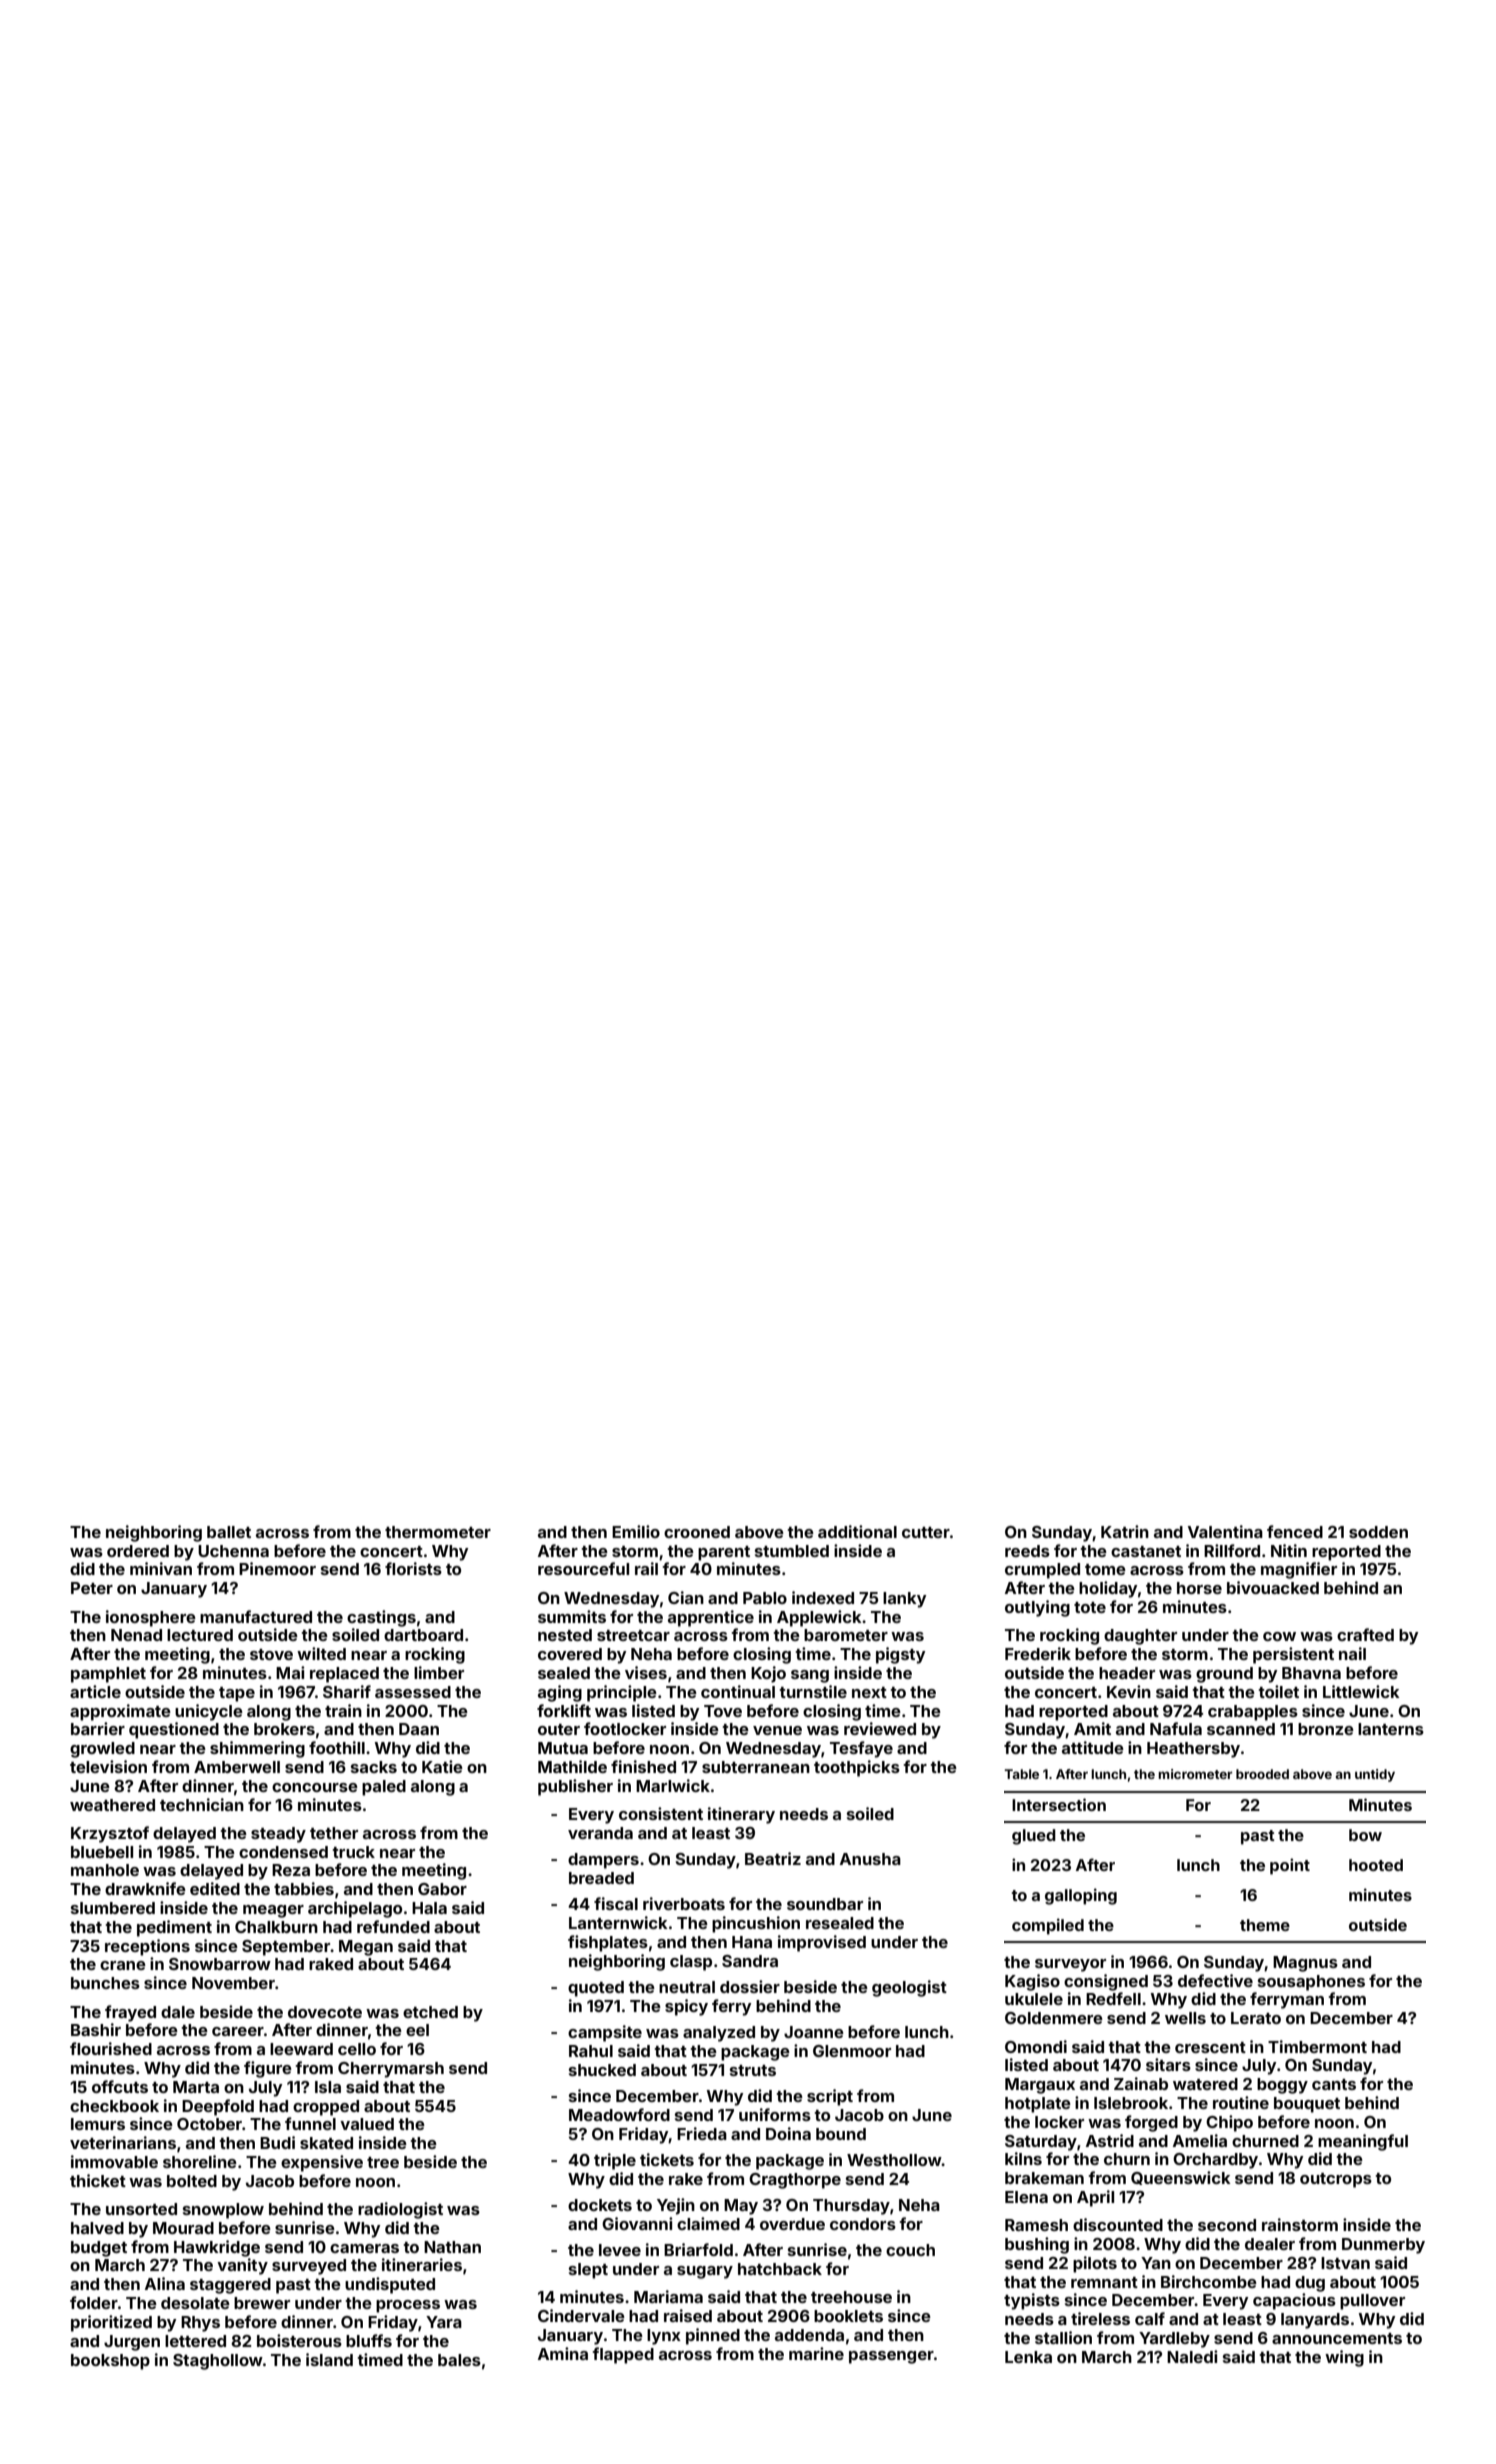 Image resolution: width=1496 pixels, height=2464 pixels. I want to click on next, so click(869, 1692).
